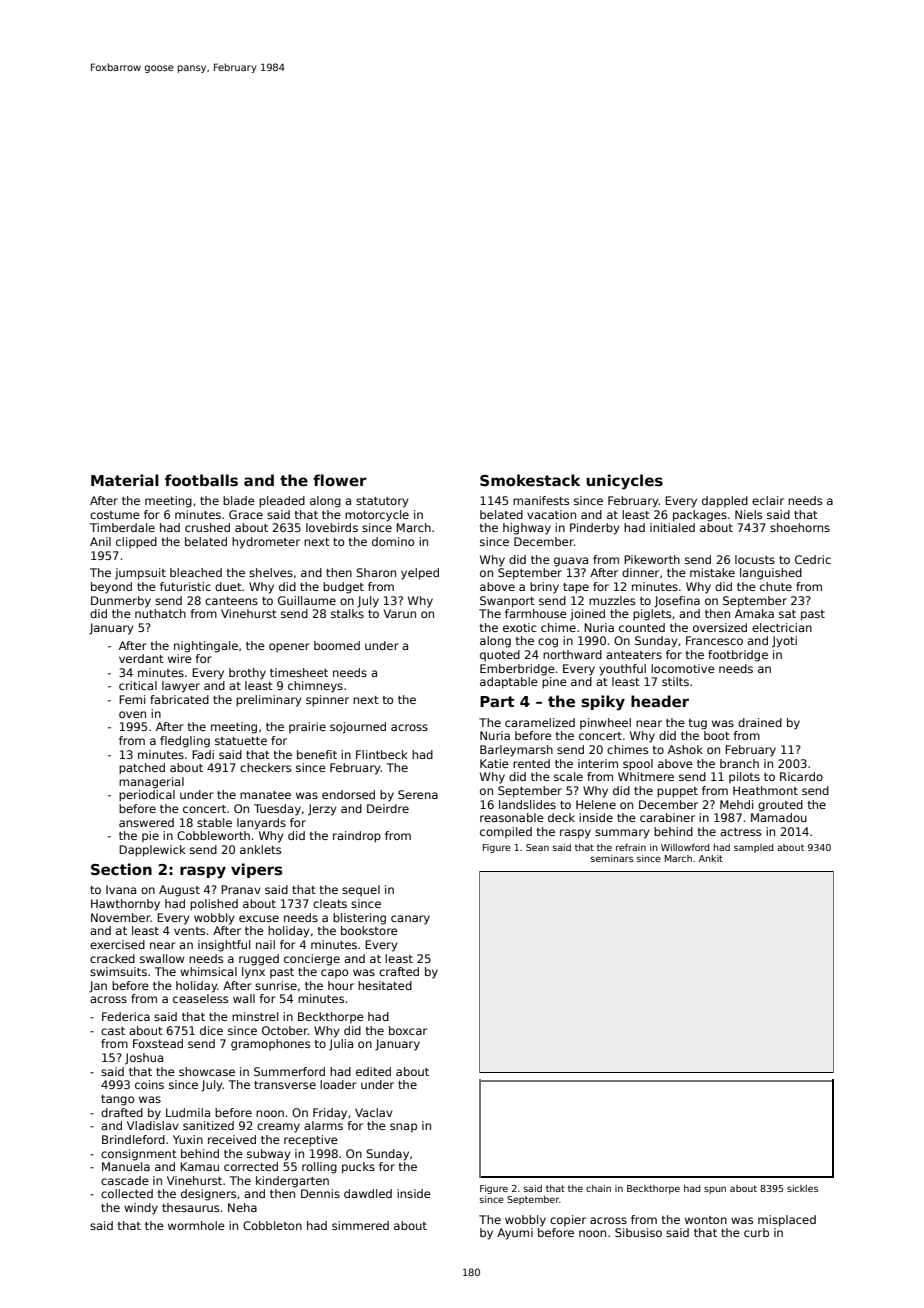  What do you see at coordinates (132, 714) in the document?
I see `oven` at bounding box center [132, 714].
